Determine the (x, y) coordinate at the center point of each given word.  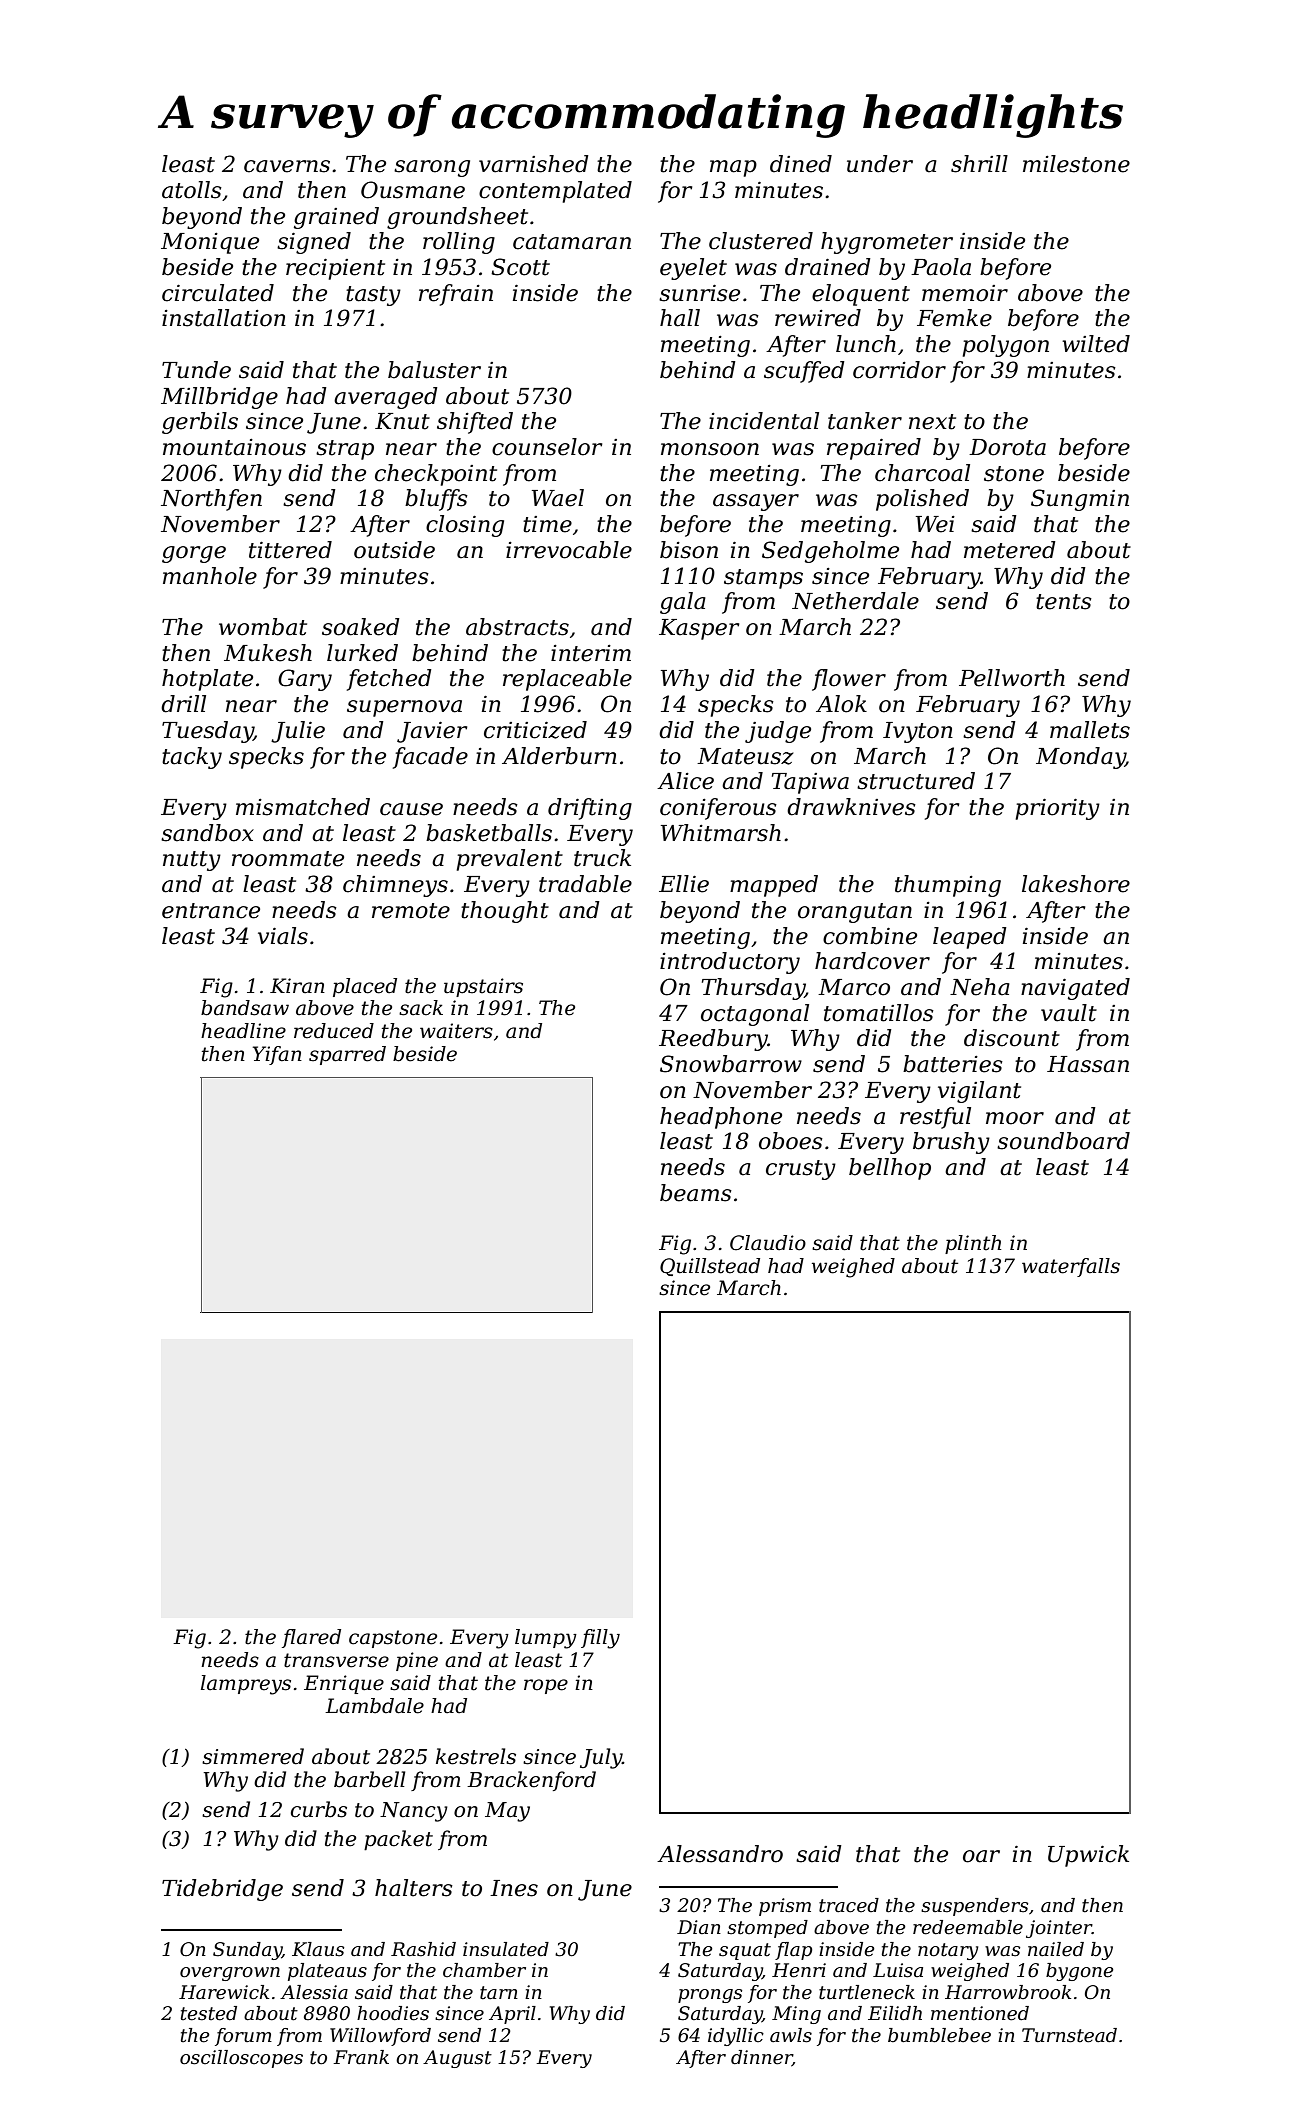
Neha (980, 987)
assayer (756, 502)
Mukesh (268, 653)
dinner (761, 2058)
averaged (386, 398)
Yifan (277, 1055)
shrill (979, 164)
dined (801, 164)
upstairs (483, 987)
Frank (361, 2057)
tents (1064, 602)
